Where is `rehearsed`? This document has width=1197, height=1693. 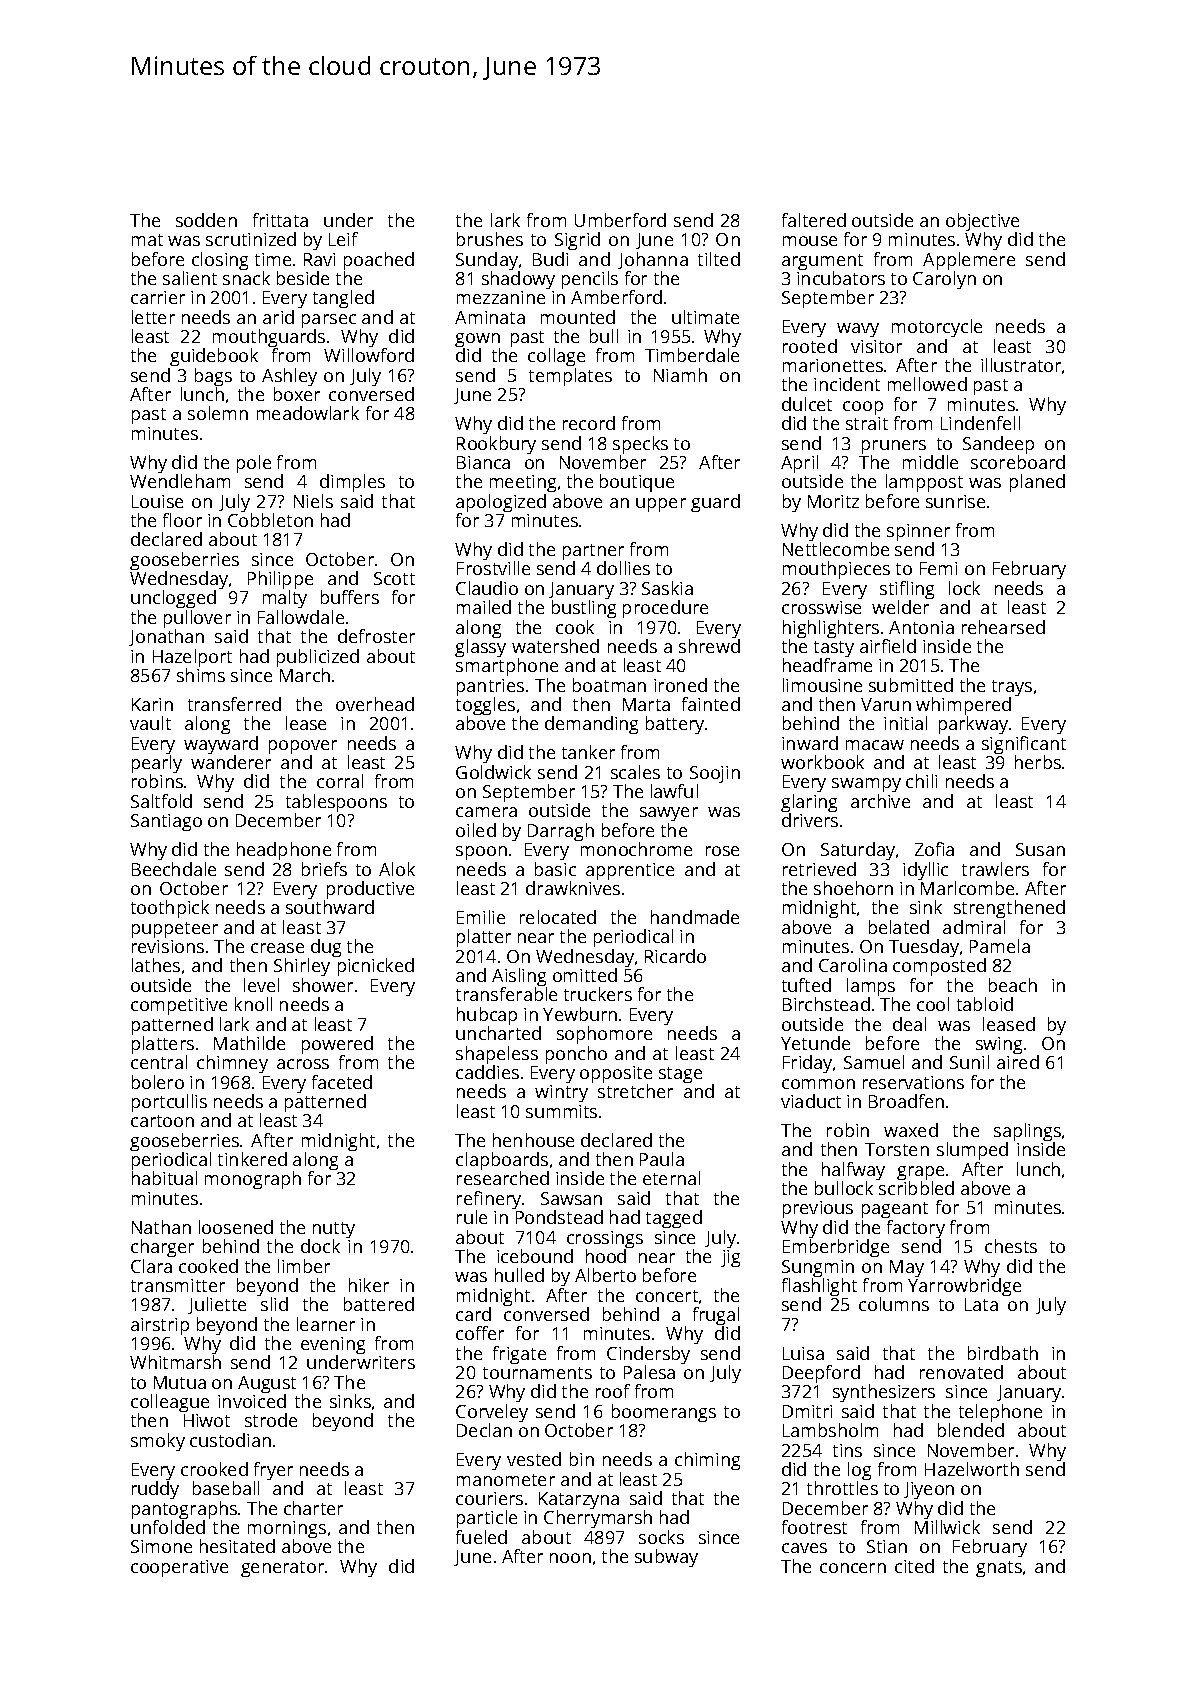 rehearsed is located at coordinates (1003, 627).
